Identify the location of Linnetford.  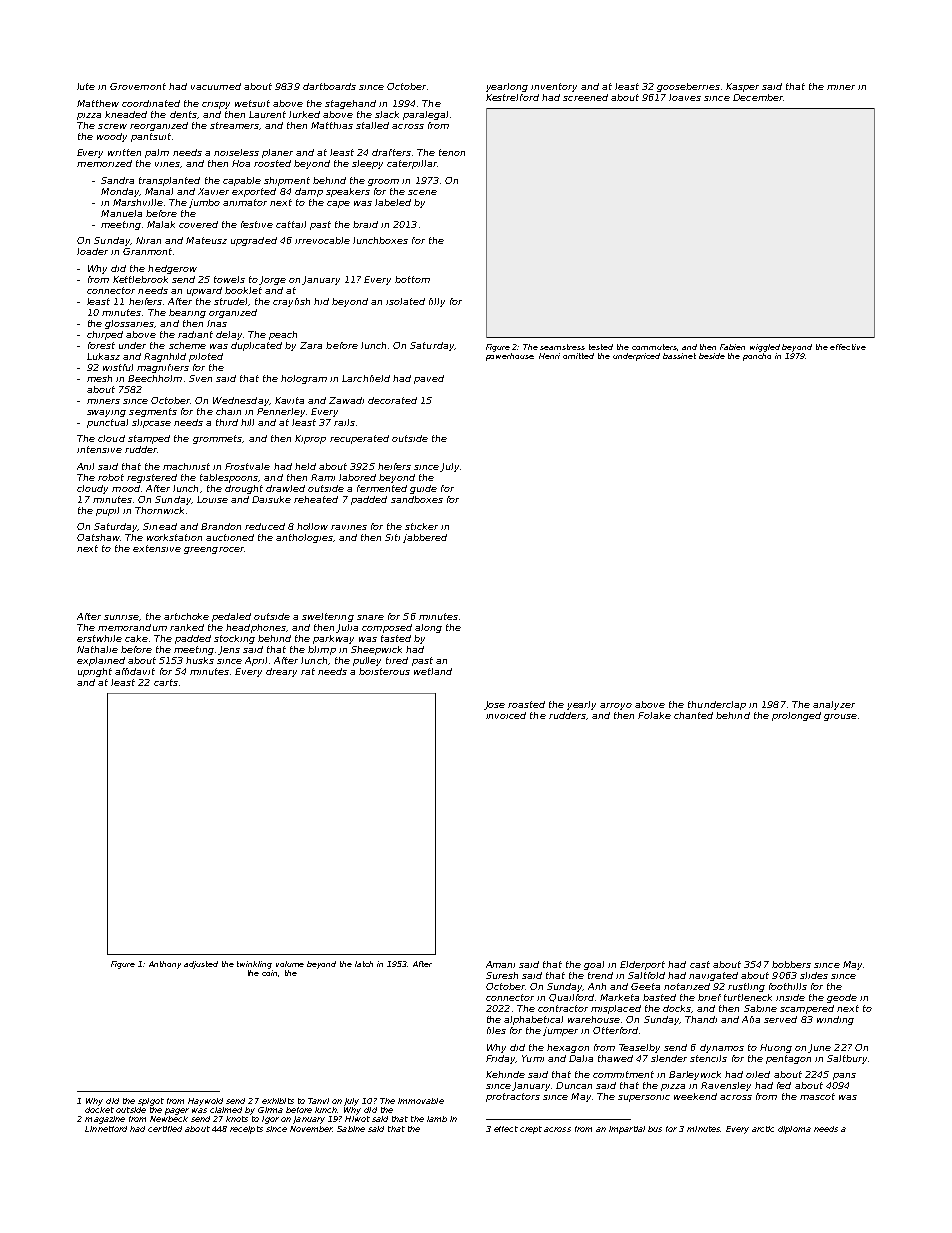
(106, 1129).
